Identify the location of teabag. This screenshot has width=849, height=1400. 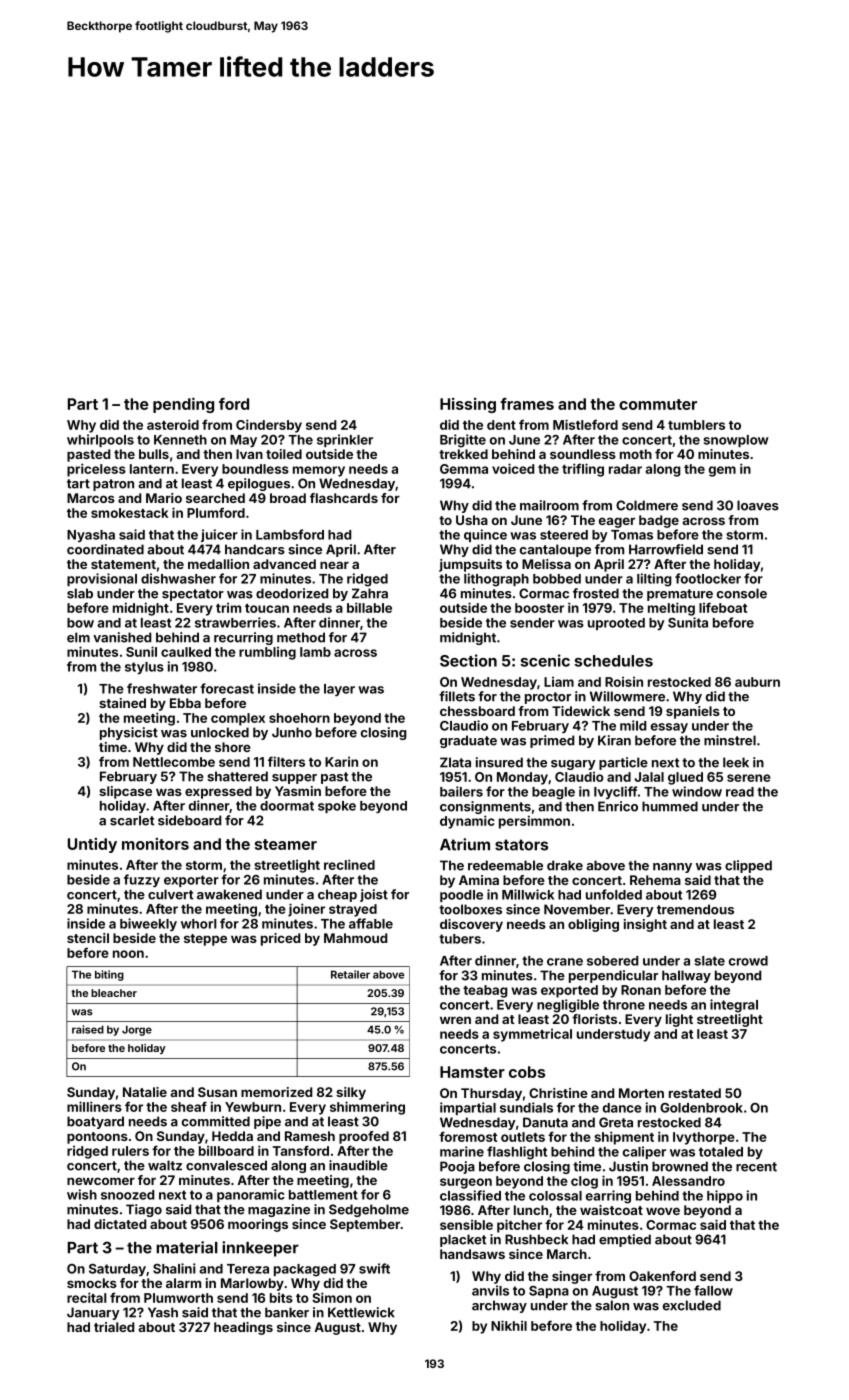
(485, 991).
